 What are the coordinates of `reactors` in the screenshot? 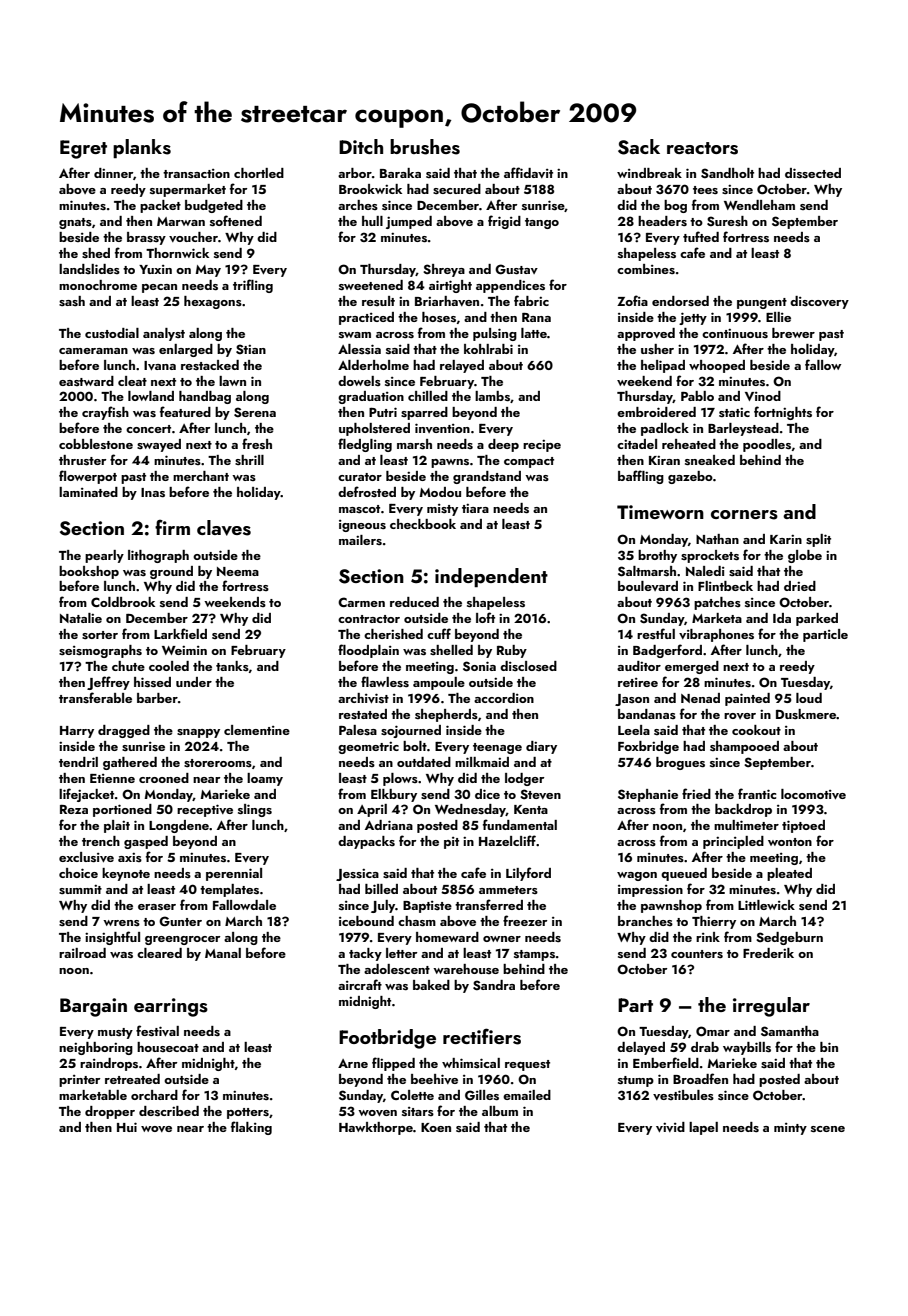 It's located at (702, 148).
